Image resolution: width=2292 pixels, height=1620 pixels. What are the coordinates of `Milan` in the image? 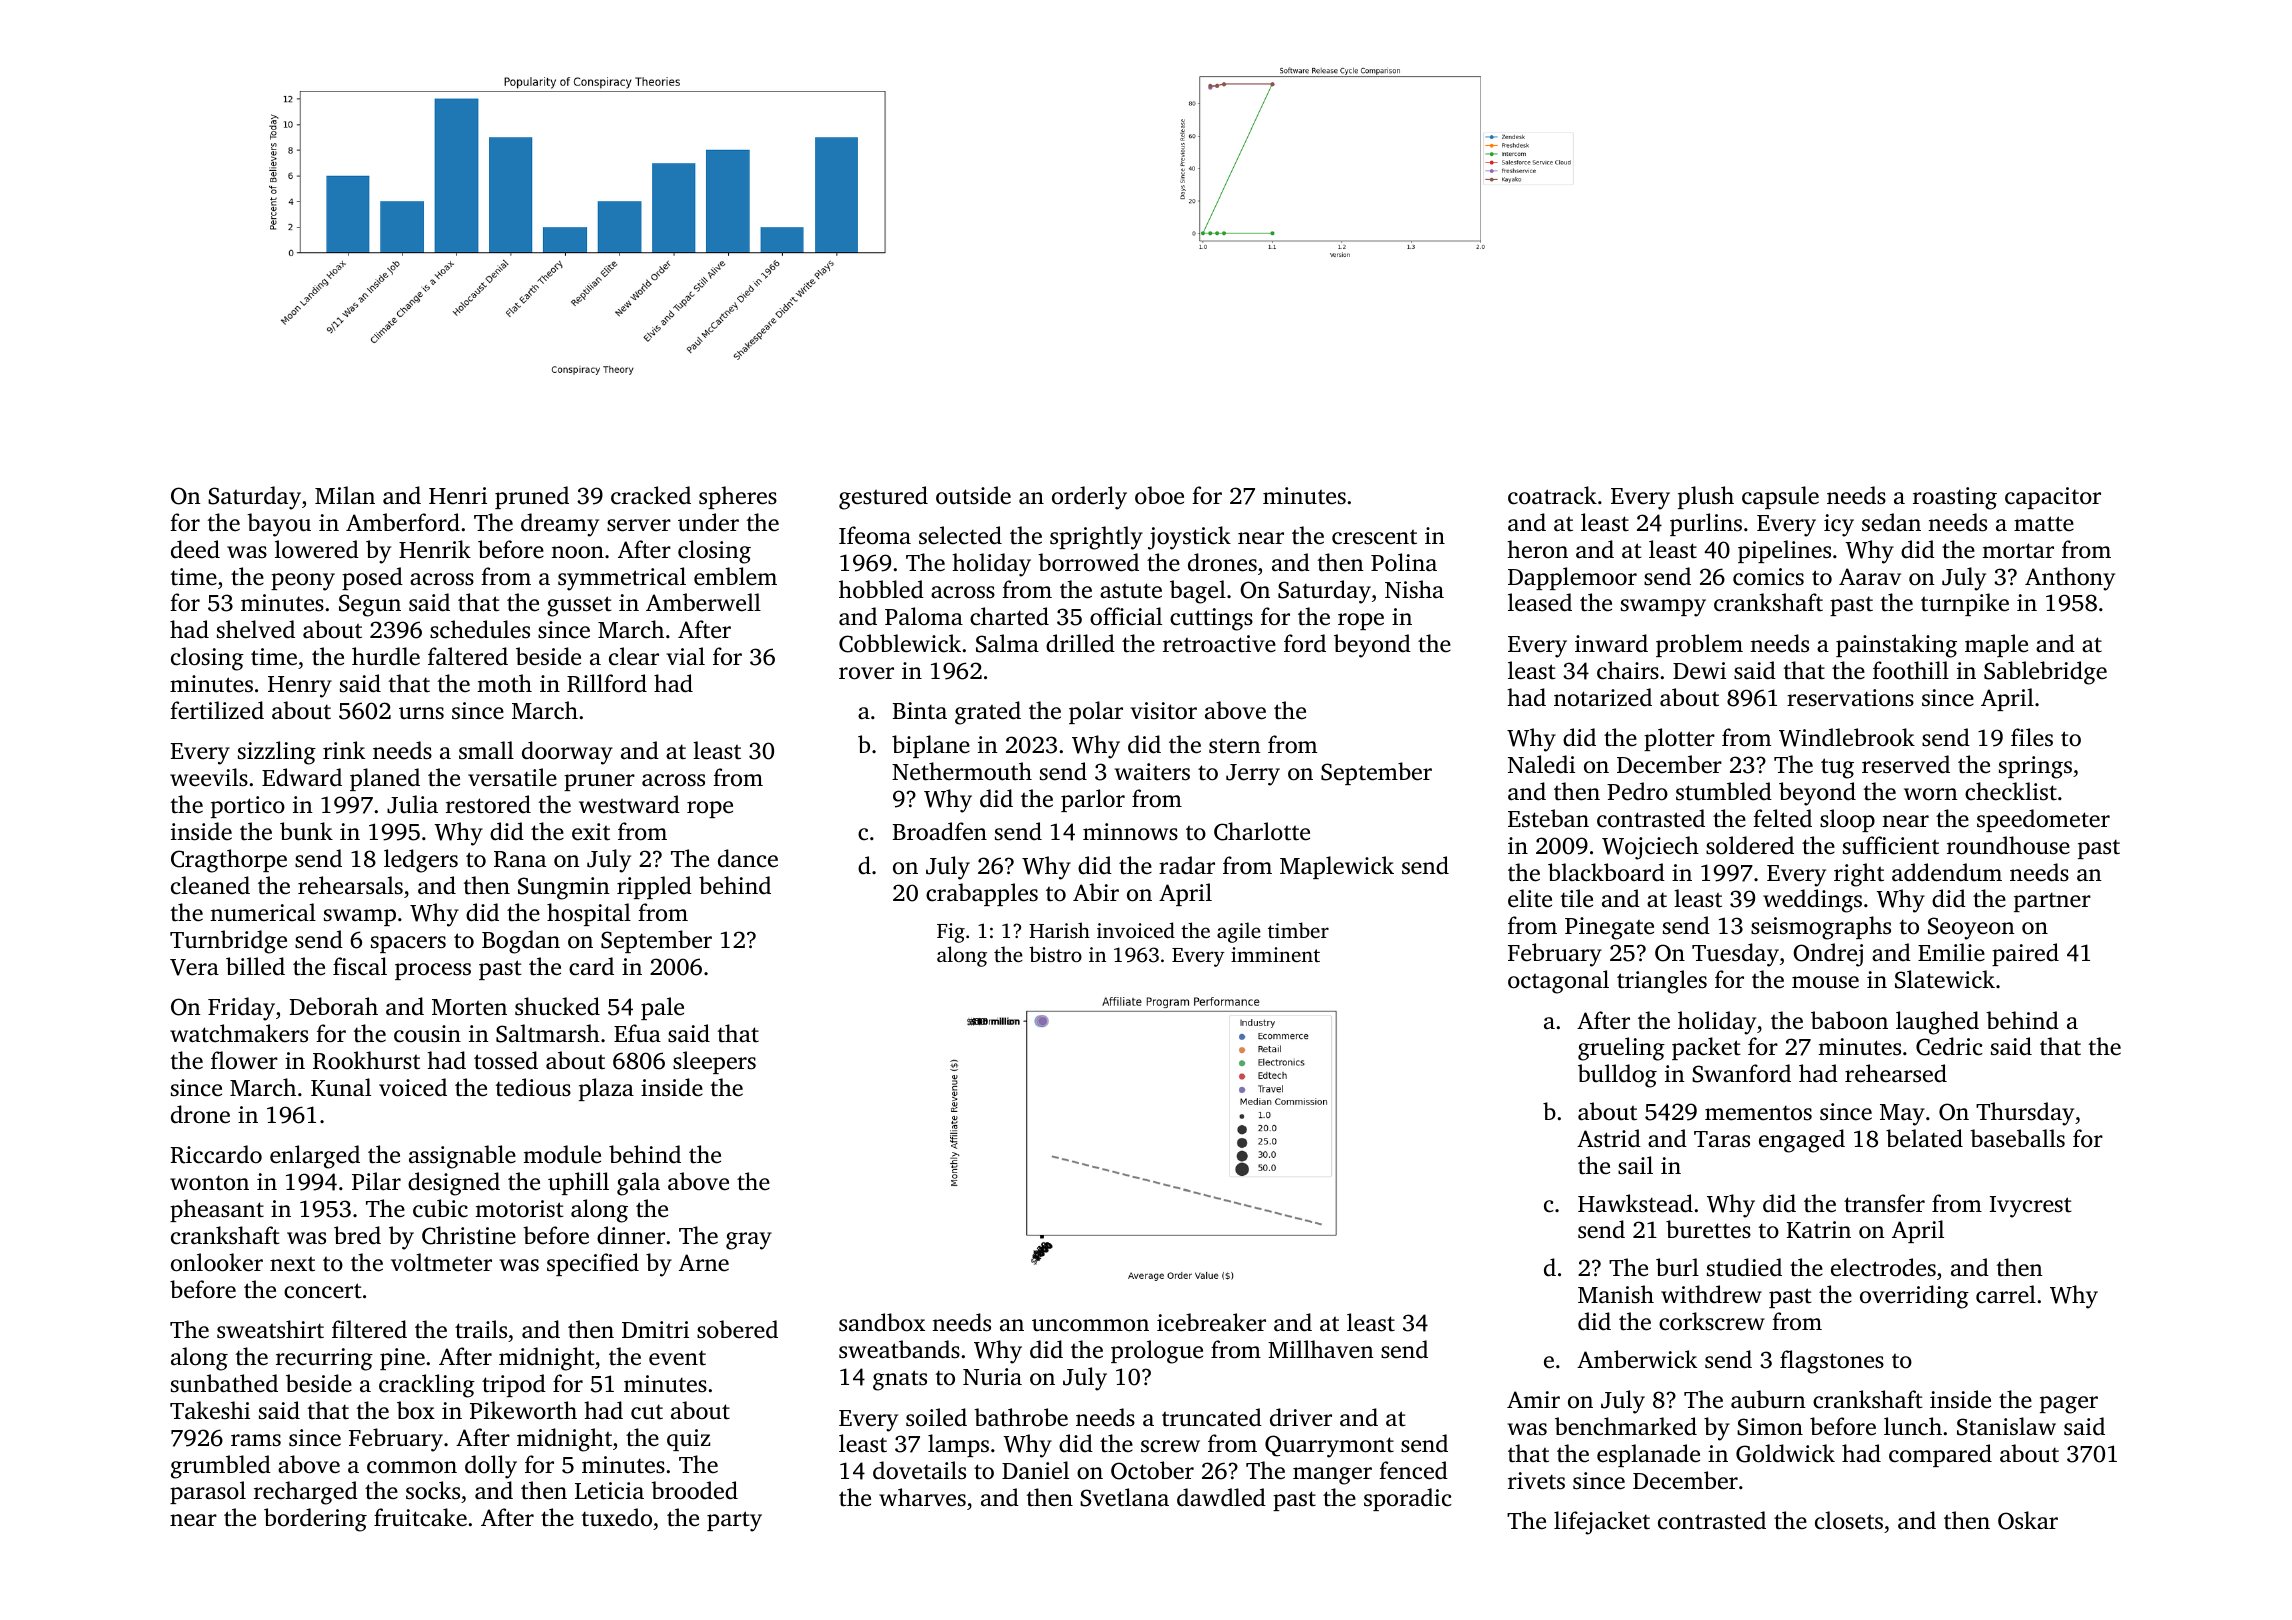 It's located at (345, 495).
